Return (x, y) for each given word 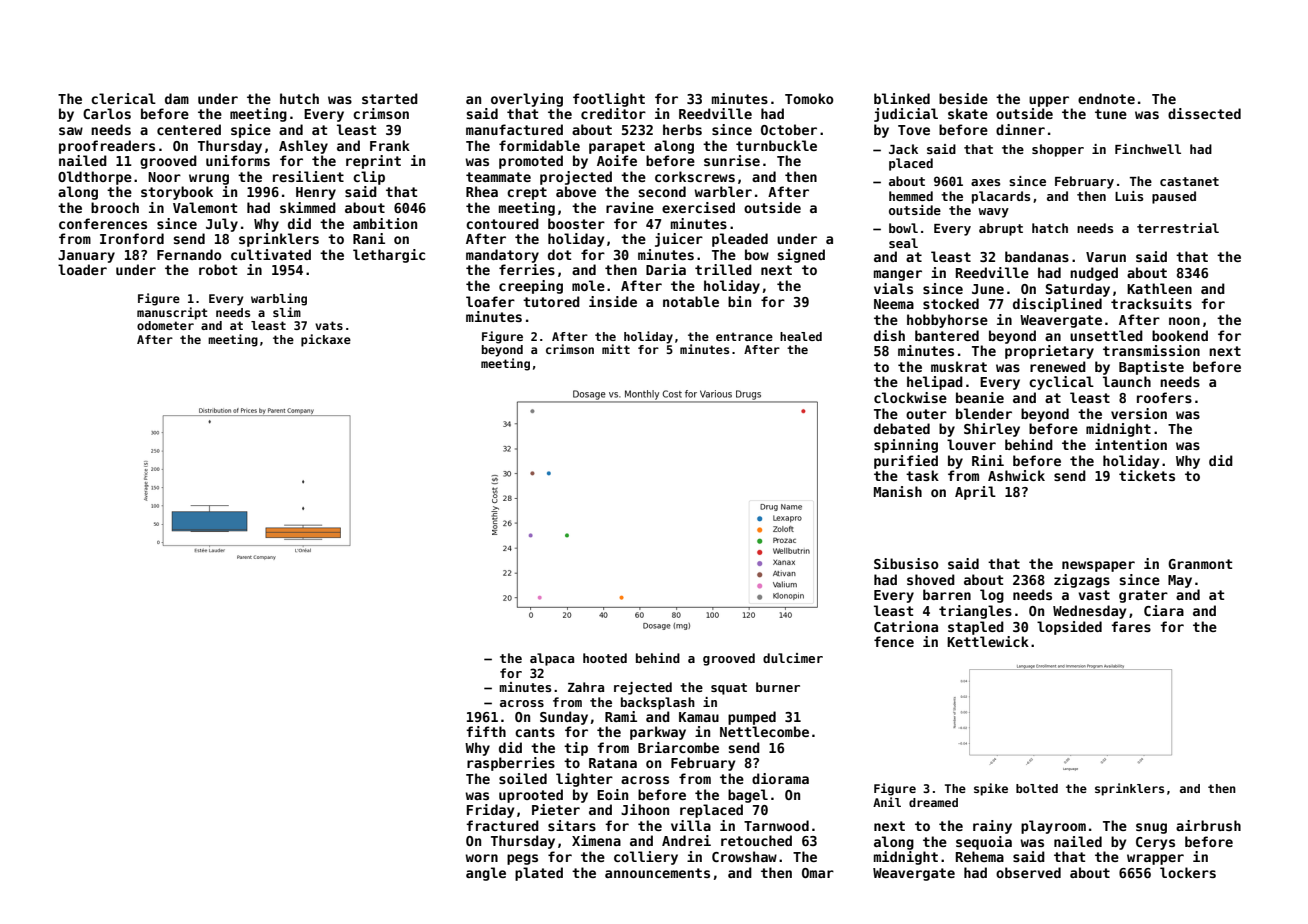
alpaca (552, 659)
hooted (605, 658)
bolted (1037, 788)
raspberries (511, 764)
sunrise (732, 160)
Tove (914, 130)
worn (481, 858)
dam (177, 98)
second (662, 191)
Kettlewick (988, 641)
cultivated (271, 254)
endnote (1106, 98)
